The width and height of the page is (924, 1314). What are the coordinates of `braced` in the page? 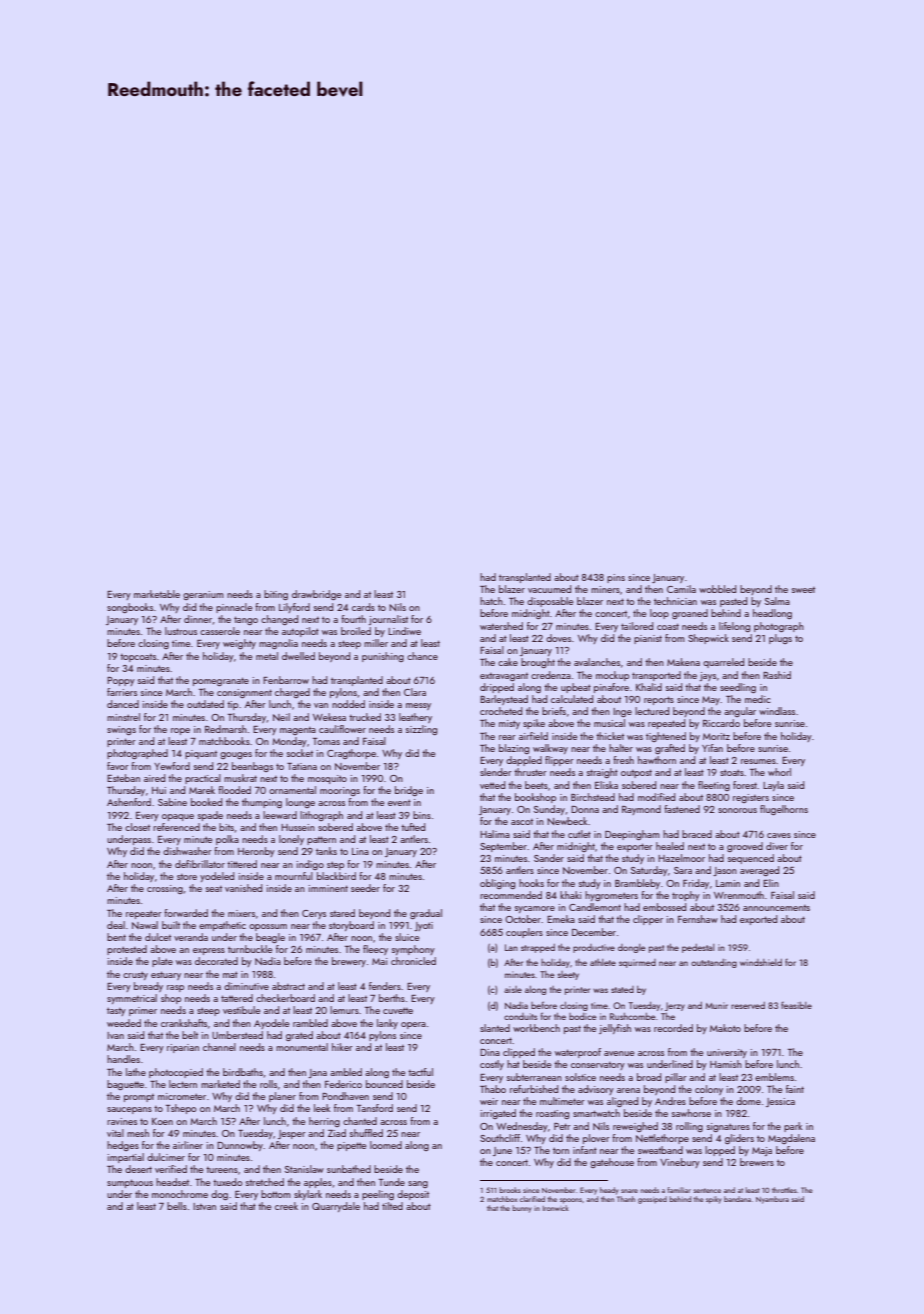 It's located at (697, 834).
